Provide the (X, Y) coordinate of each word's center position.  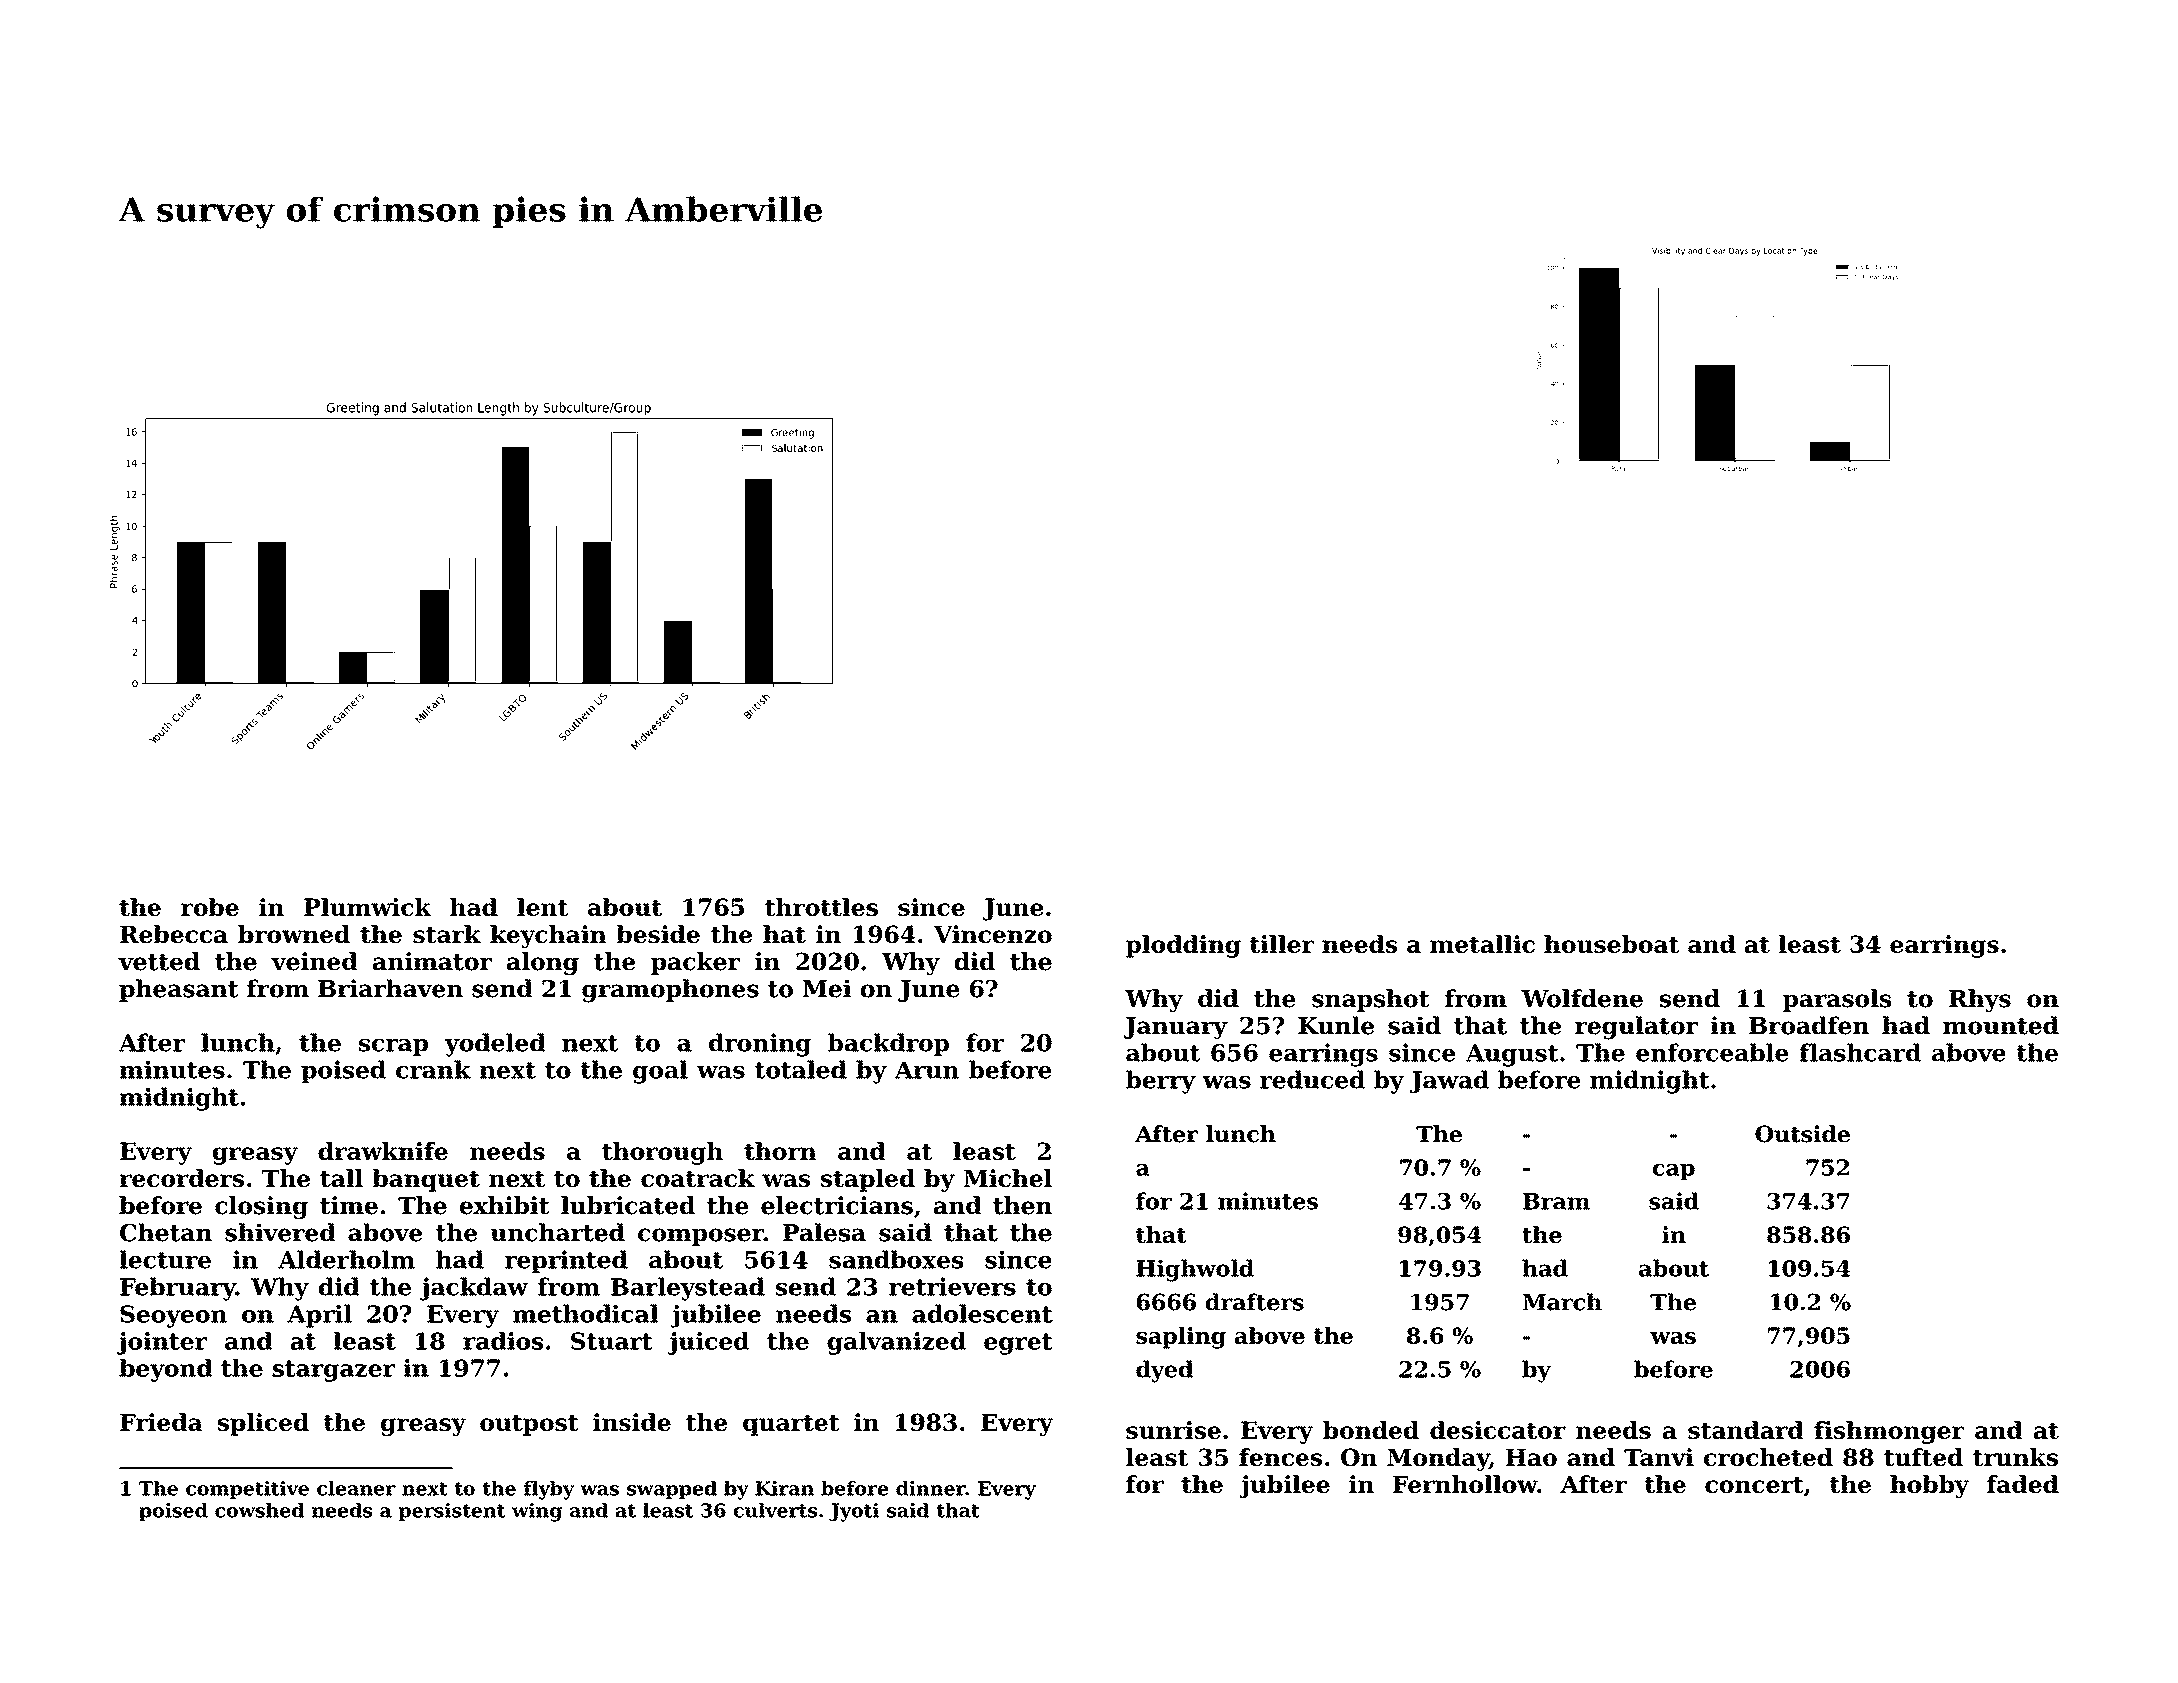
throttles (821, 907)
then (1022, 1205)
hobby (1929, 1486)
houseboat (1611, 944)
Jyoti (854, 1512)
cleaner (356, 1488)
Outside (1802, 1134)
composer (701, 1237)
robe (210, 907)
